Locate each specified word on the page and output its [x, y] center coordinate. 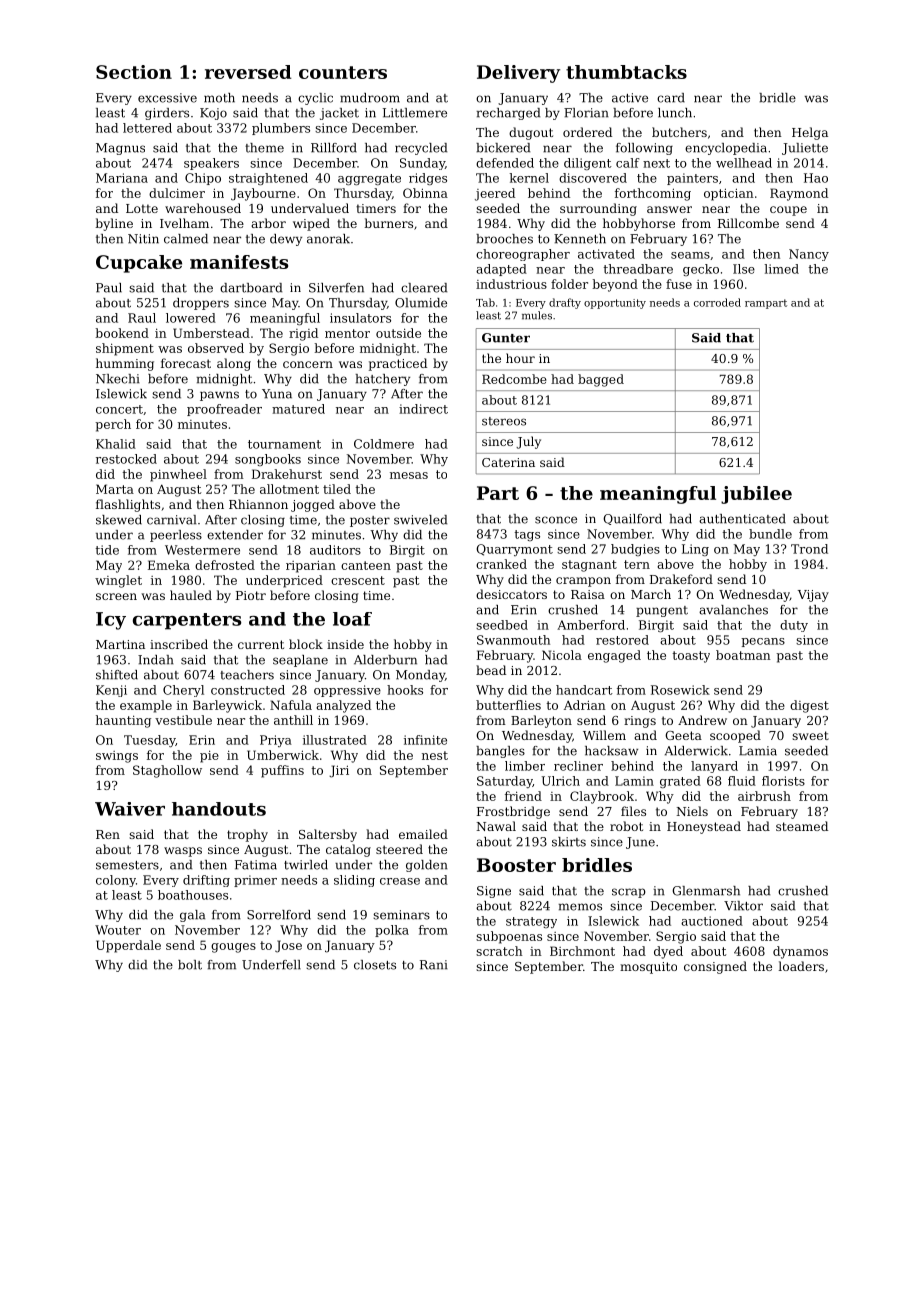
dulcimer [177, 193]
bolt [190, 965]
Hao [816, 178]
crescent [358, 580]
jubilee [756, 495]
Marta [115, 489]
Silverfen [336, 288]
